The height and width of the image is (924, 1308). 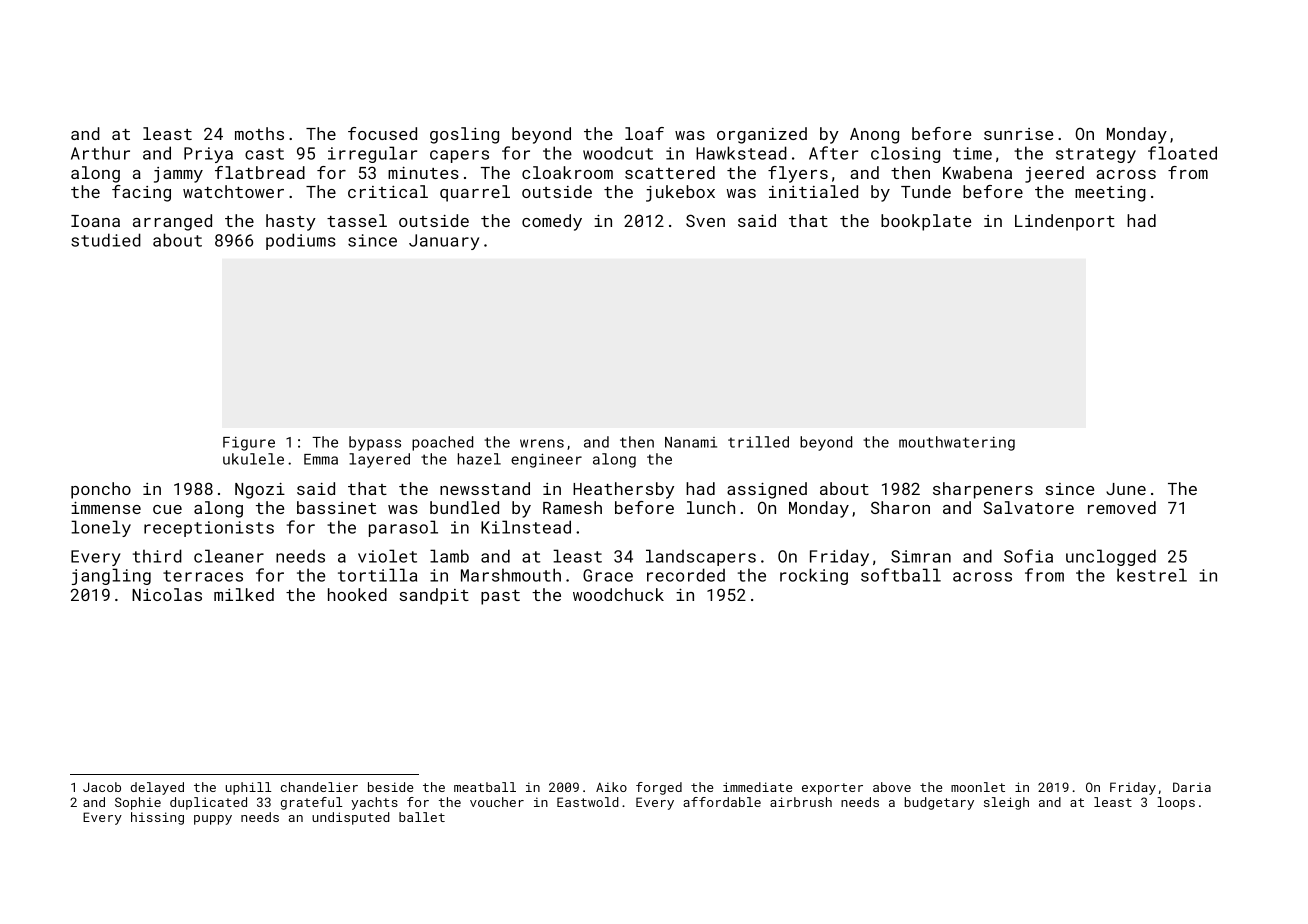 I want to click on bypass, so click(x=375, y=443).
